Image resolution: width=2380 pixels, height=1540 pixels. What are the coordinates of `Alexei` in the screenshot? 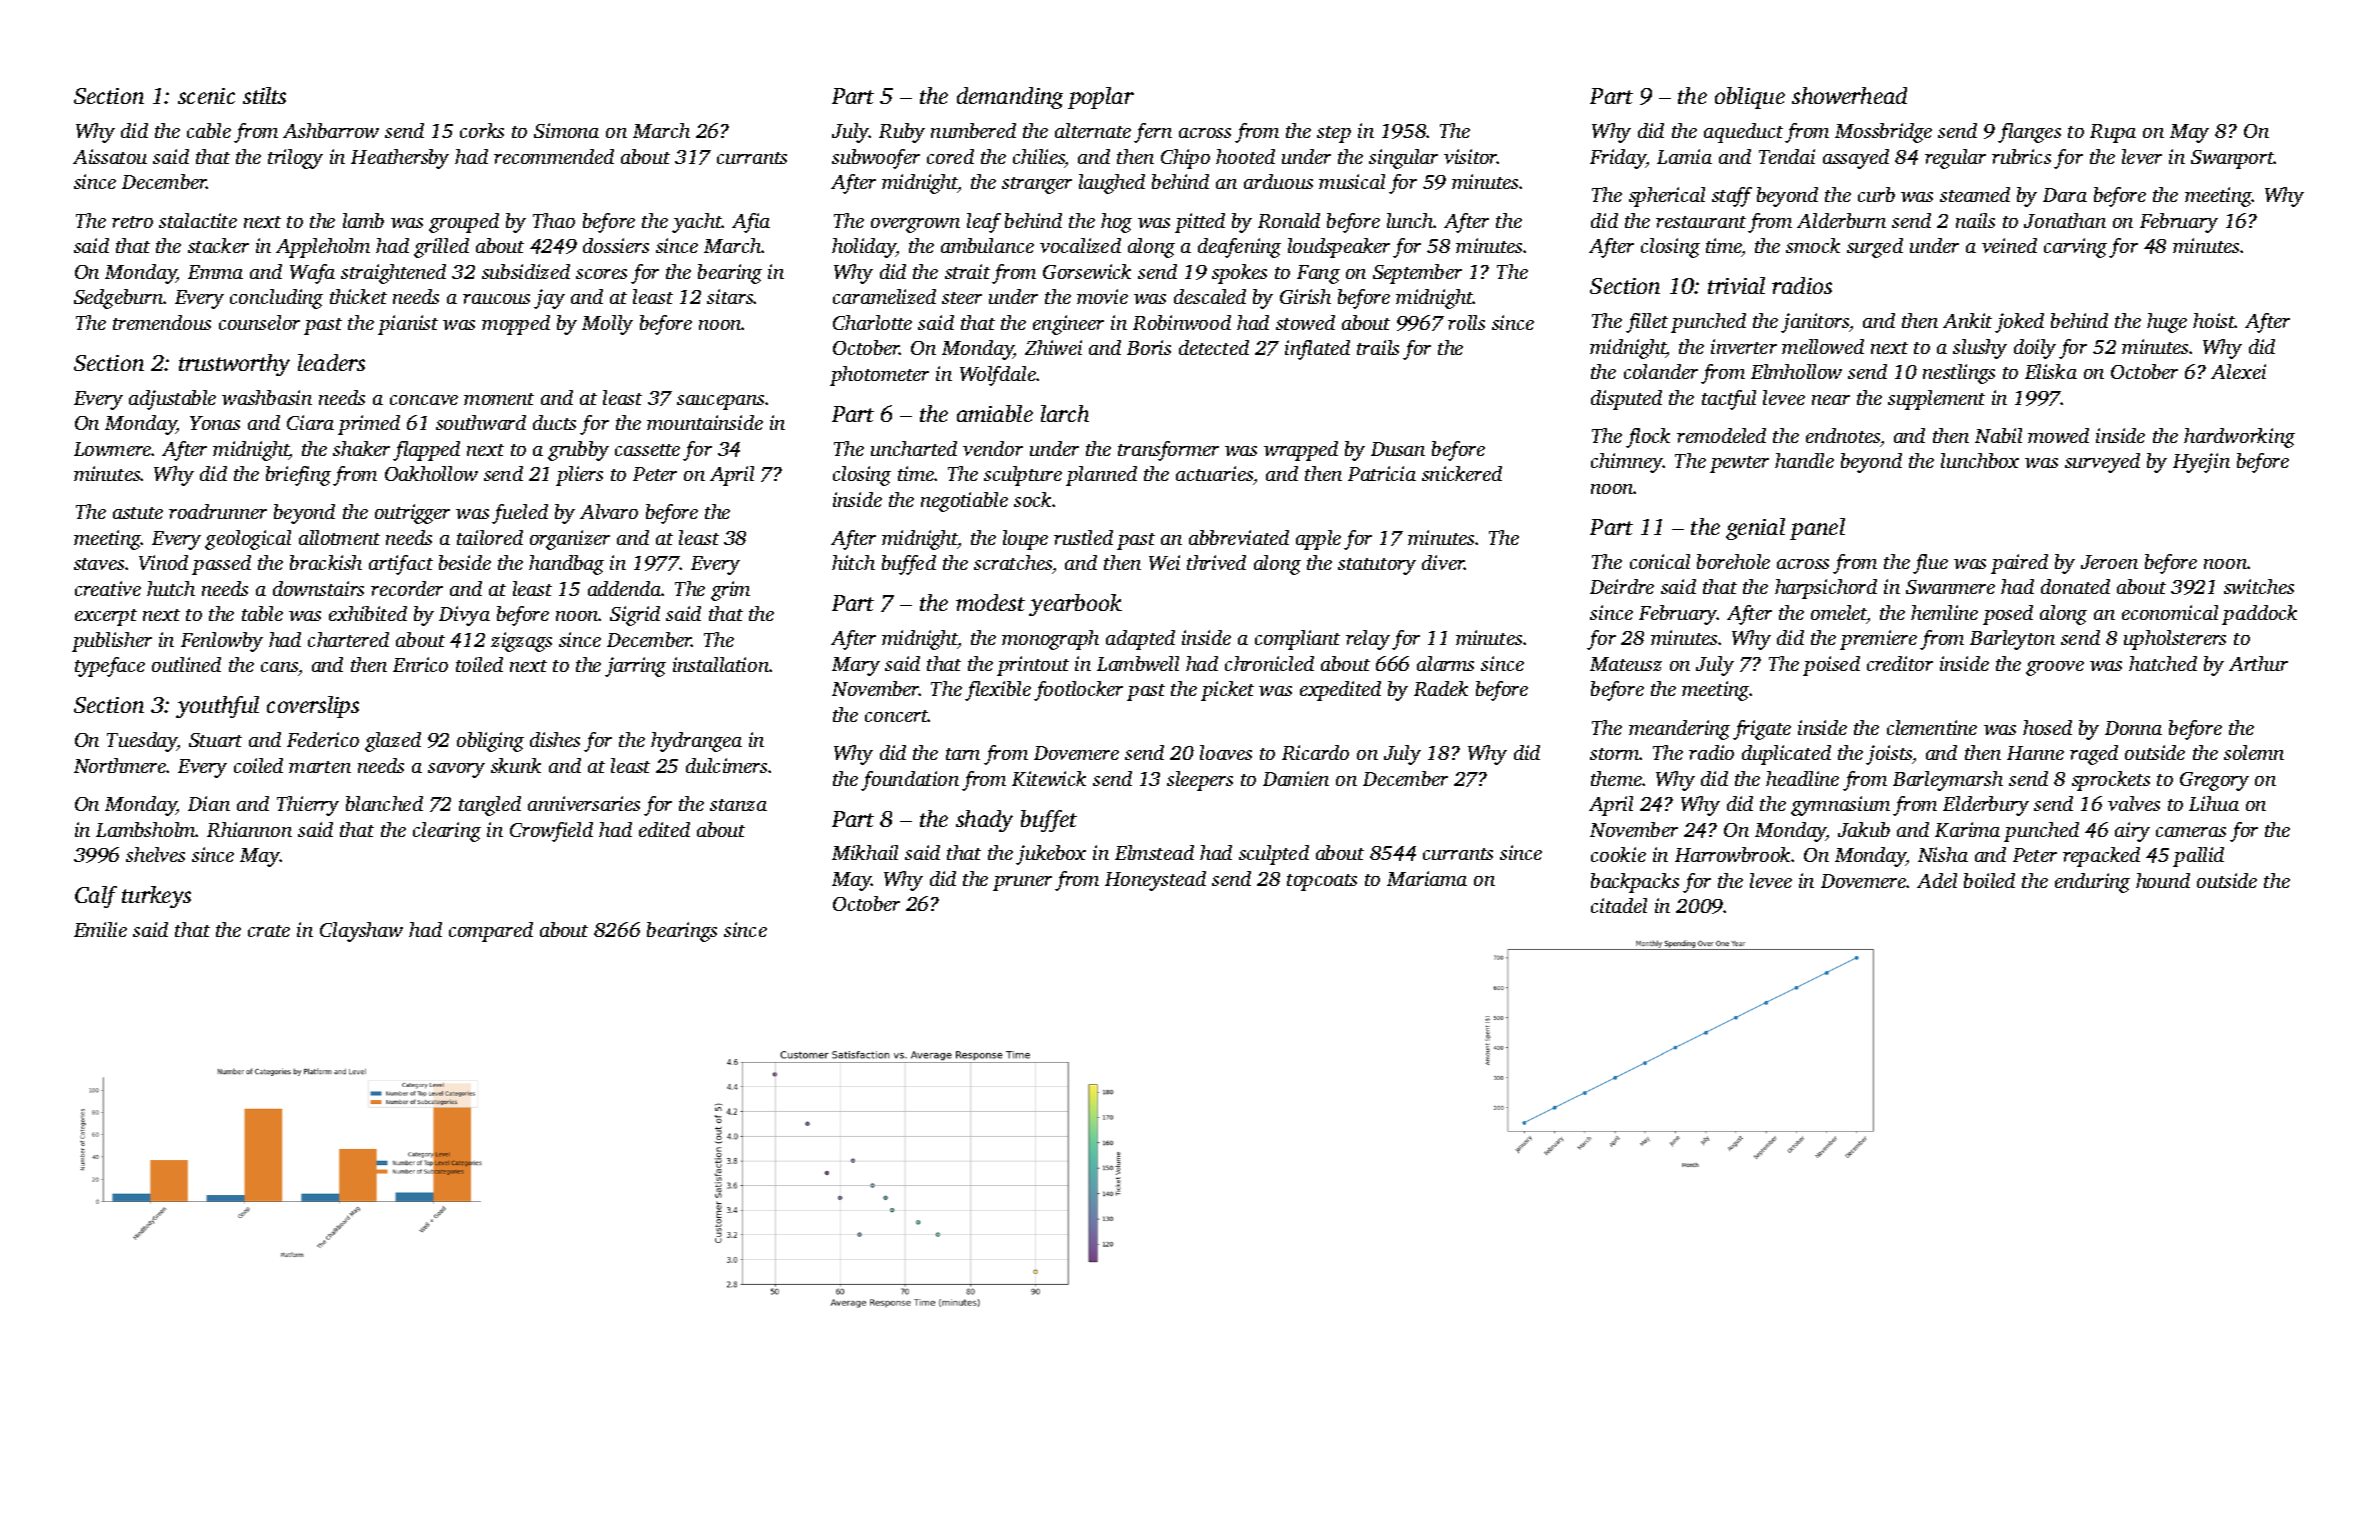 It's located at (2238, 371).
